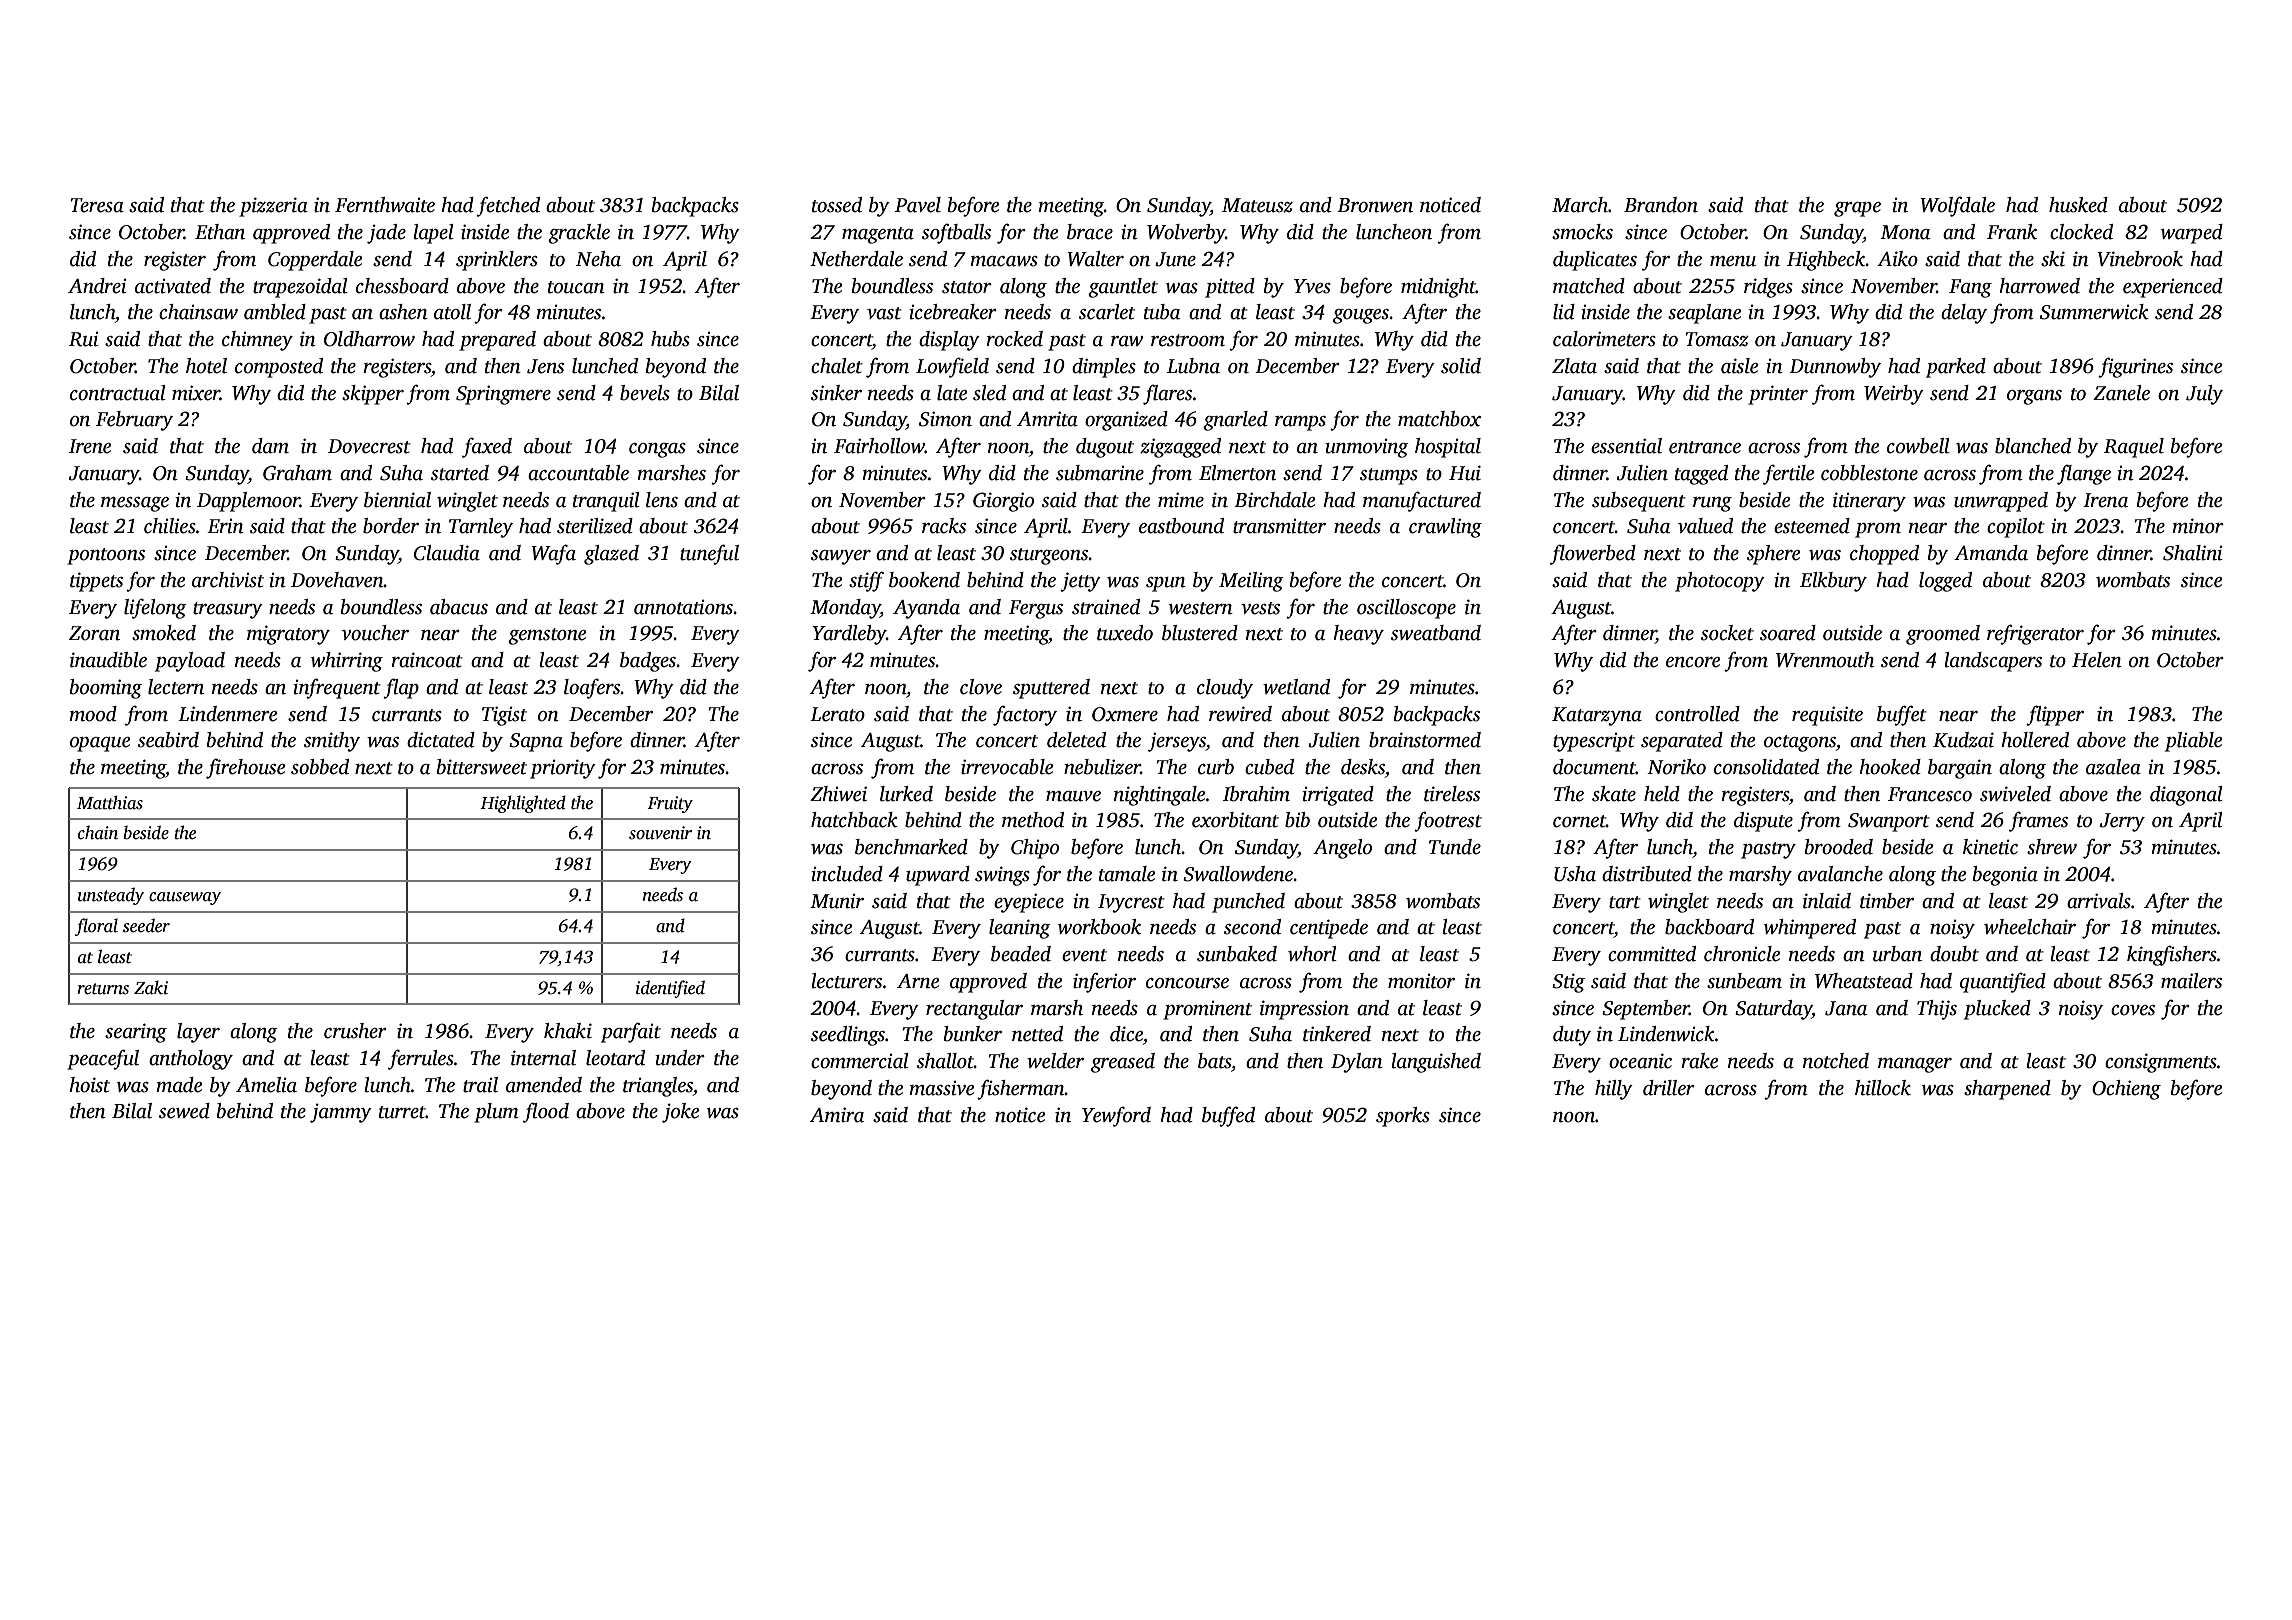  Describe the element at coordinates (1915, 1065) in the image. I see `manager` at that location.
